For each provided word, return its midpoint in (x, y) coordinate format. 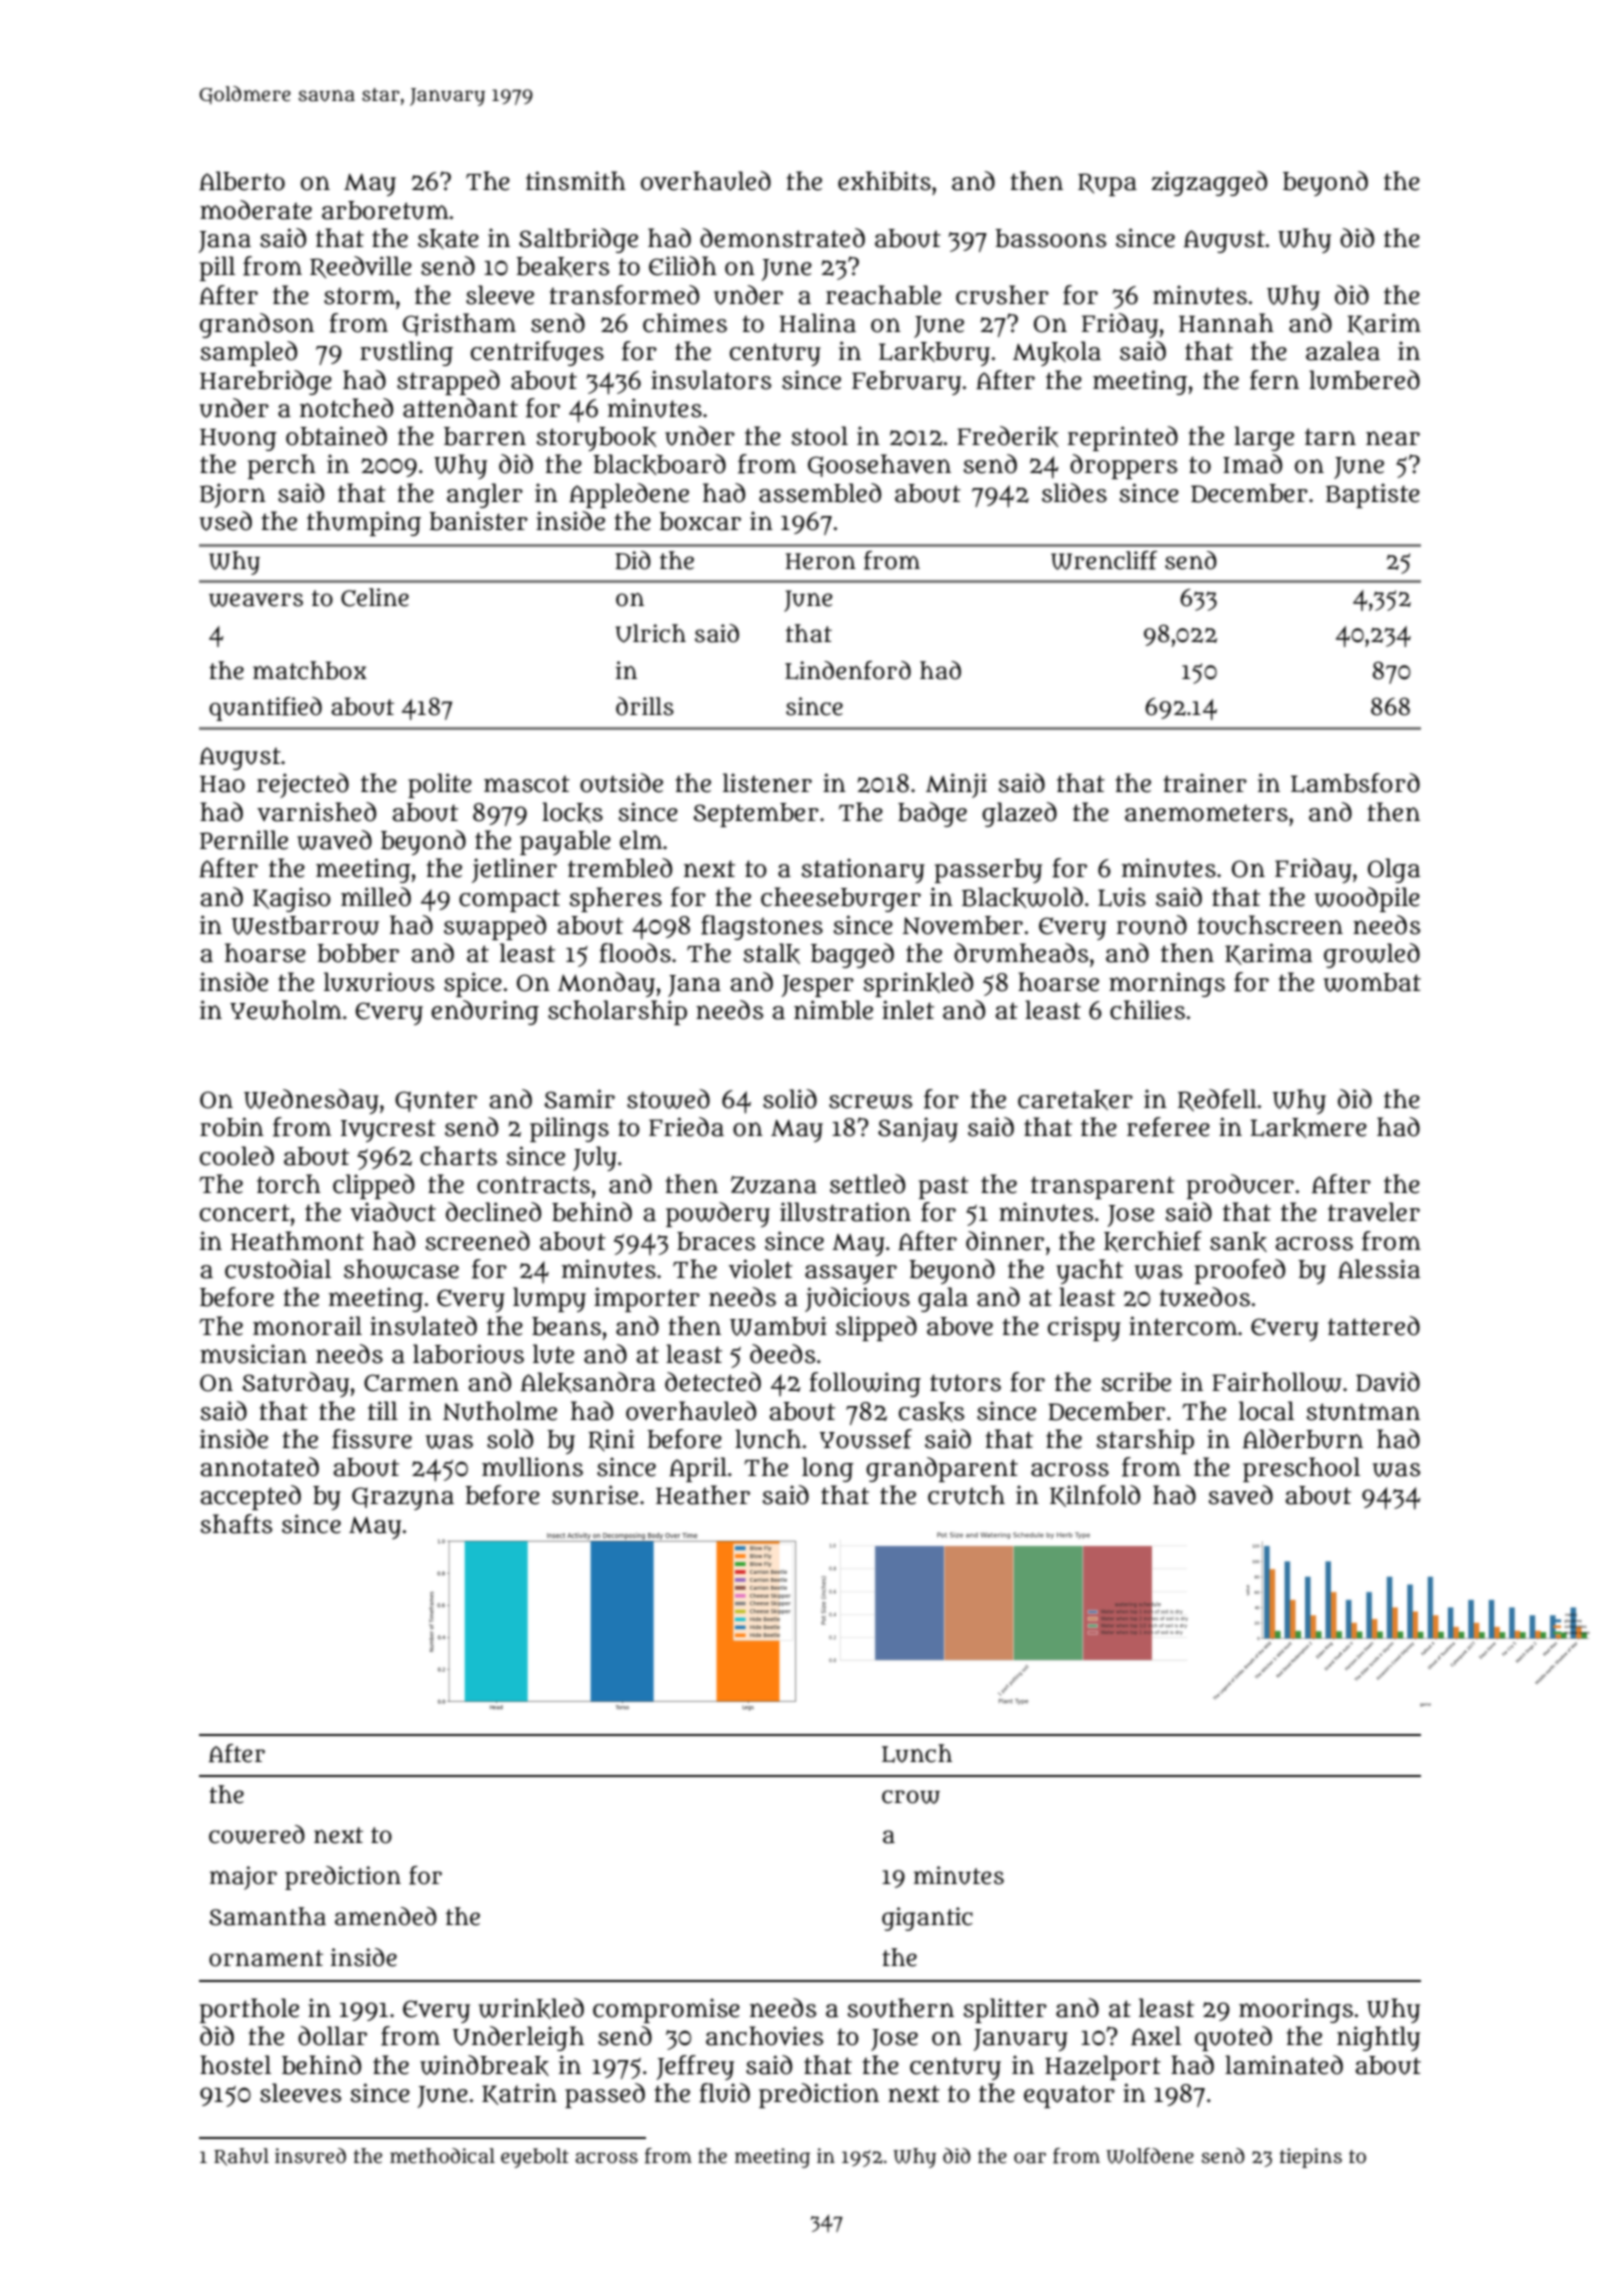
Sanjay (918, 1129)
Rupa (1107, 184)
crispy (1084, 1328)
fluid (724, 2093)
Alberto (242, 181)
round (1151, 925)
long (828, 1469)
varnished (316, 812)
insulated (423, 1326)
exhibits (884, 181)
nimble (833, 1010)
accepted (250, 1497)
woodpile (1367, 899)
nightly (1378, 2038)
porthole (249, 2010)
